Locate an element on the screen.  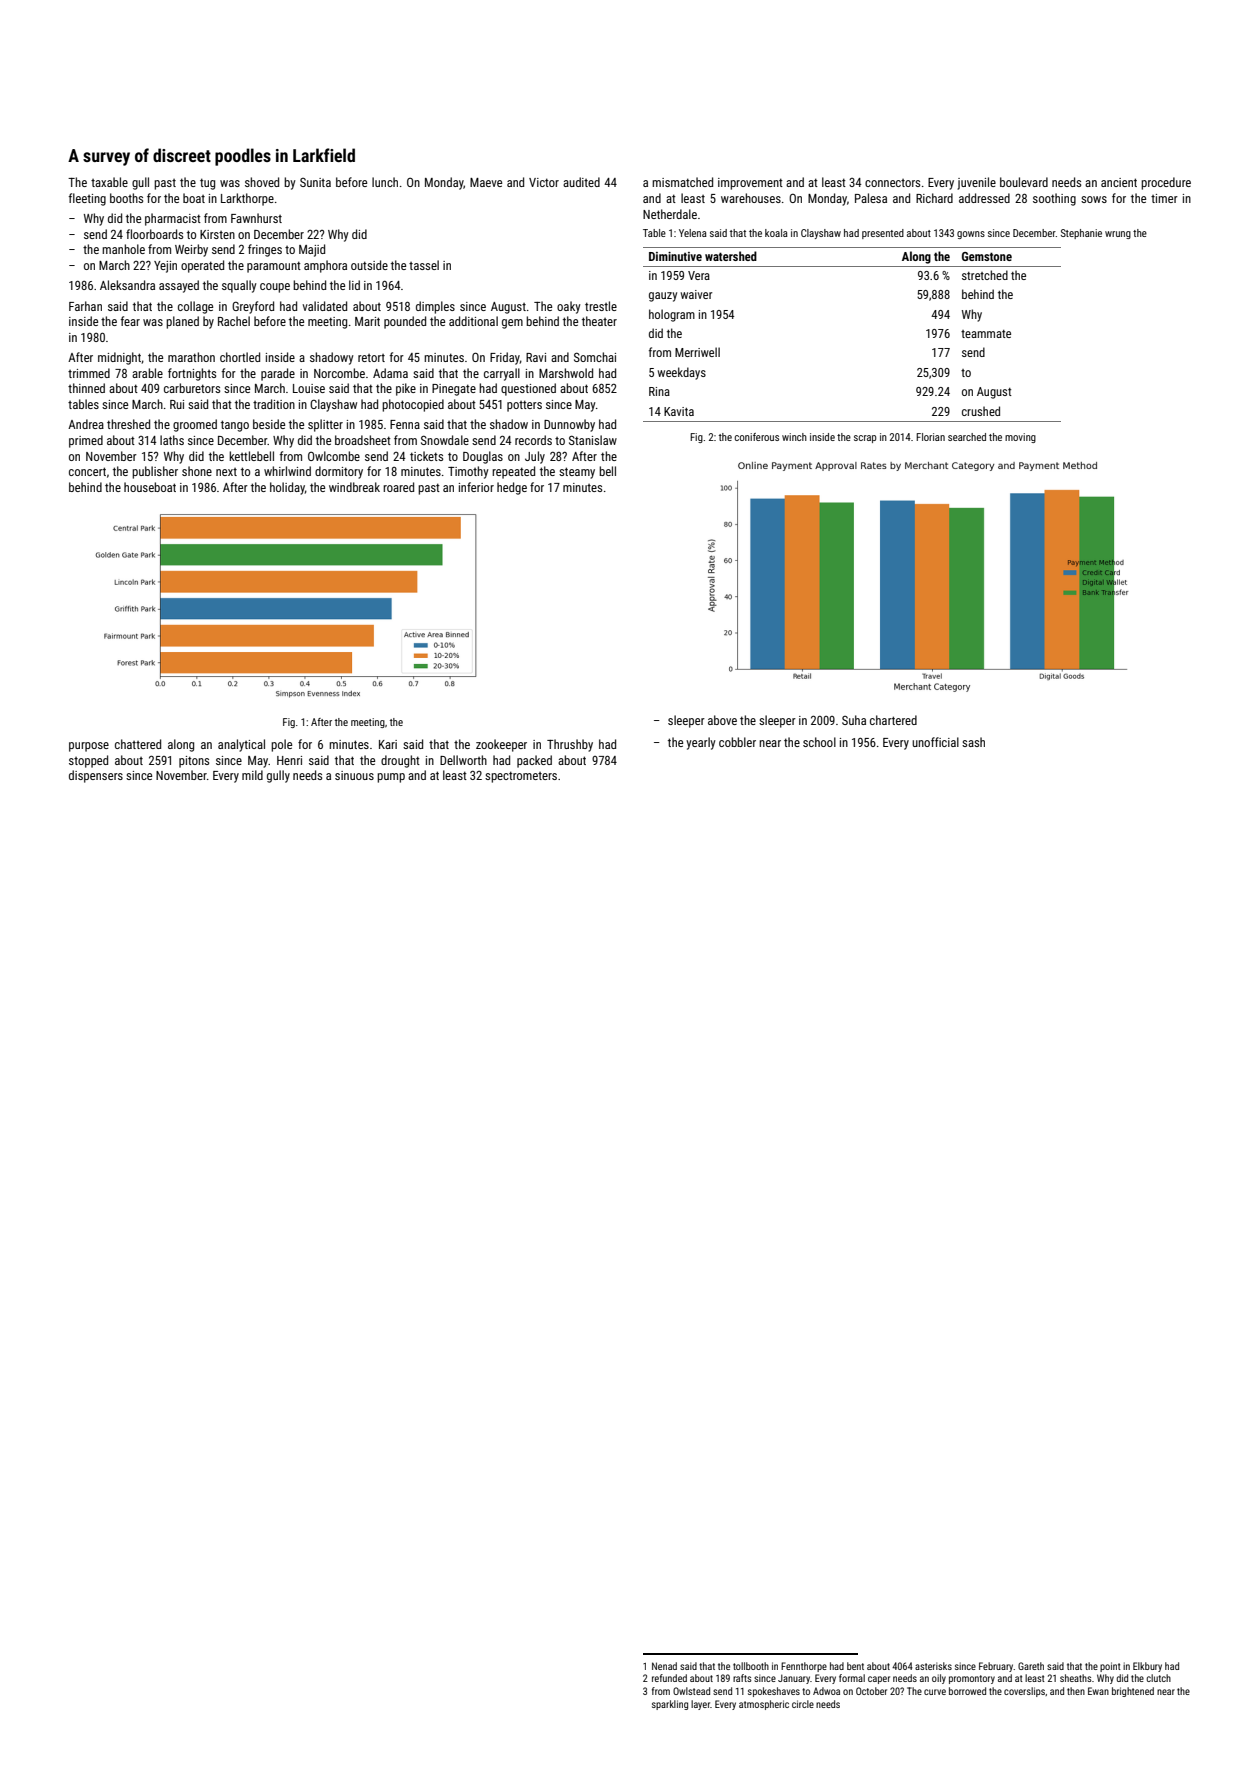
Thrushby is located at coordinates (570, 745).
